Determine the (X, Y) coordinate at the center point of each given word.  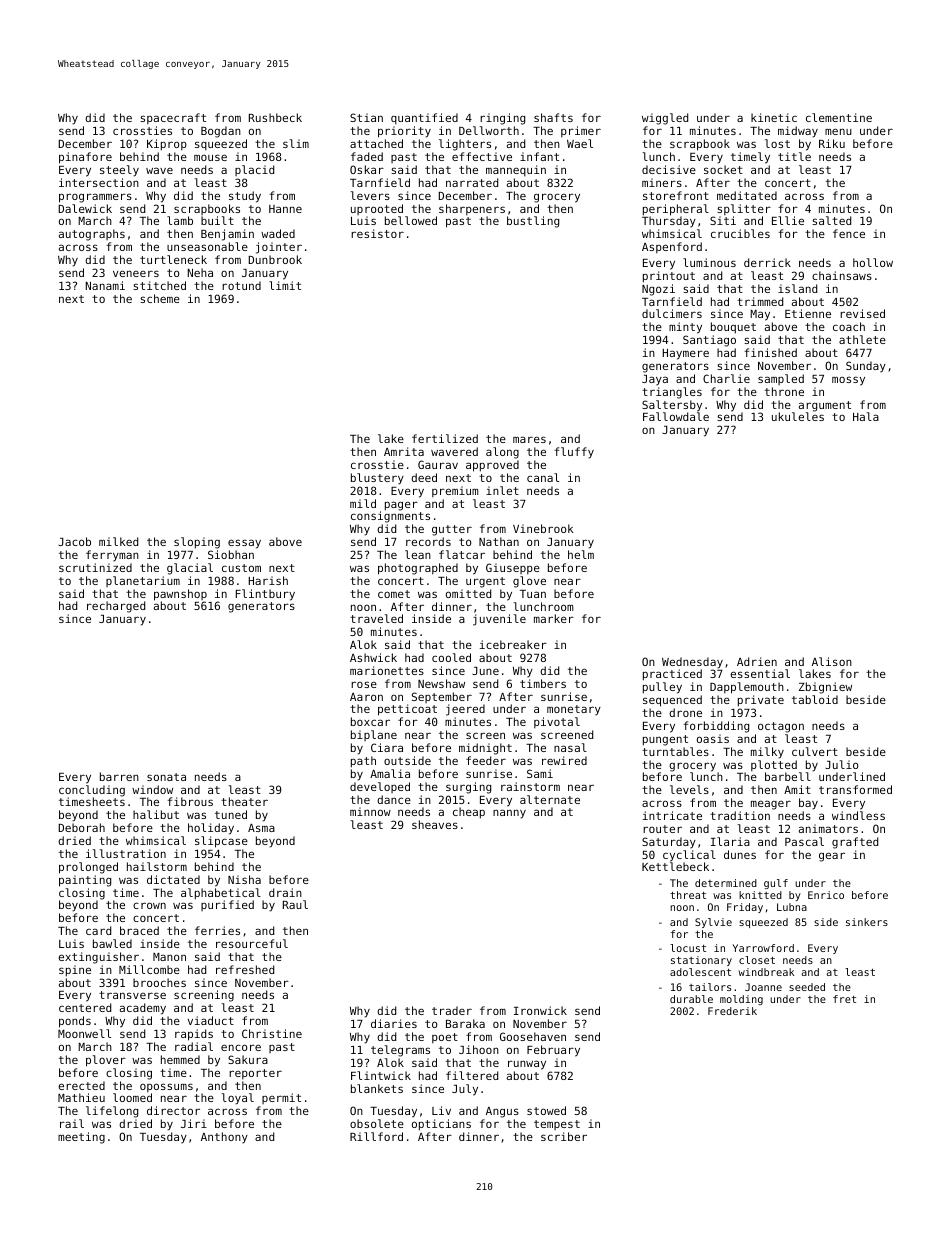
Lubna (792, 907)
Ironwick (540, 1010)
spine (75, 971)
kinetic (774, 117)
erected (81, 1085)
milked (118, 541)
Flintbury (265, 595)
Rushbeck (275, 117)
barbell (788, 776)
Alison (832, 661)
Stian (366, 117)
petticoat (407, 710)
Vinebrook (543, 528)
